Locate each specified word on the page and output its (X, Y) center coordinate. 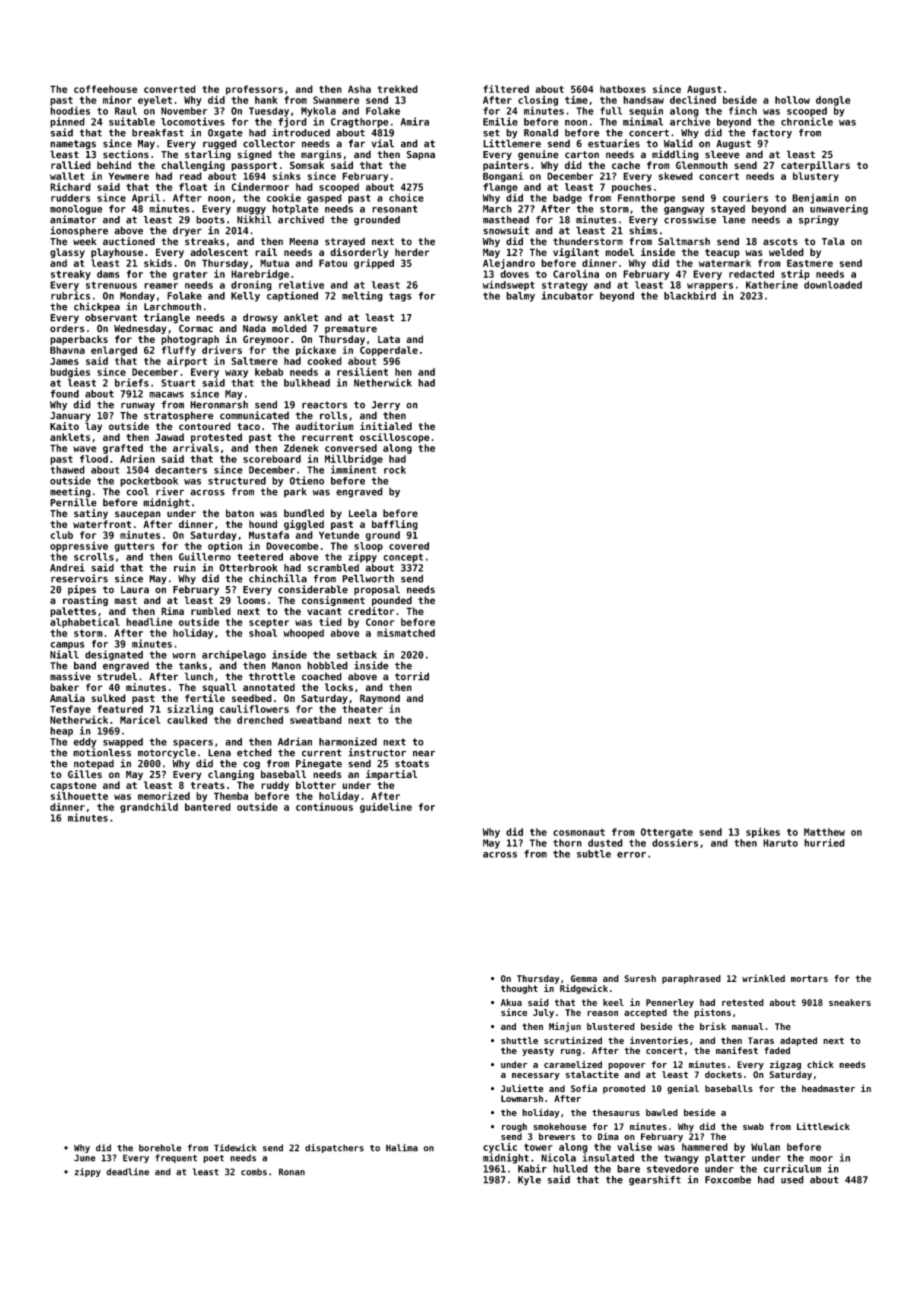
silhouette (79, 796)
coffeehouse (105, 89)
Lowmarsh (522, 1098)
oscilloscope (395, 438)
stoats (412, 764)
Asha (359, 89)
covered (409, 546)
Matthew (824, 832)
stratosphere (179, 416)
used (792, 1180)
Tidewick (235, 1148)
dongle (833, 101)
